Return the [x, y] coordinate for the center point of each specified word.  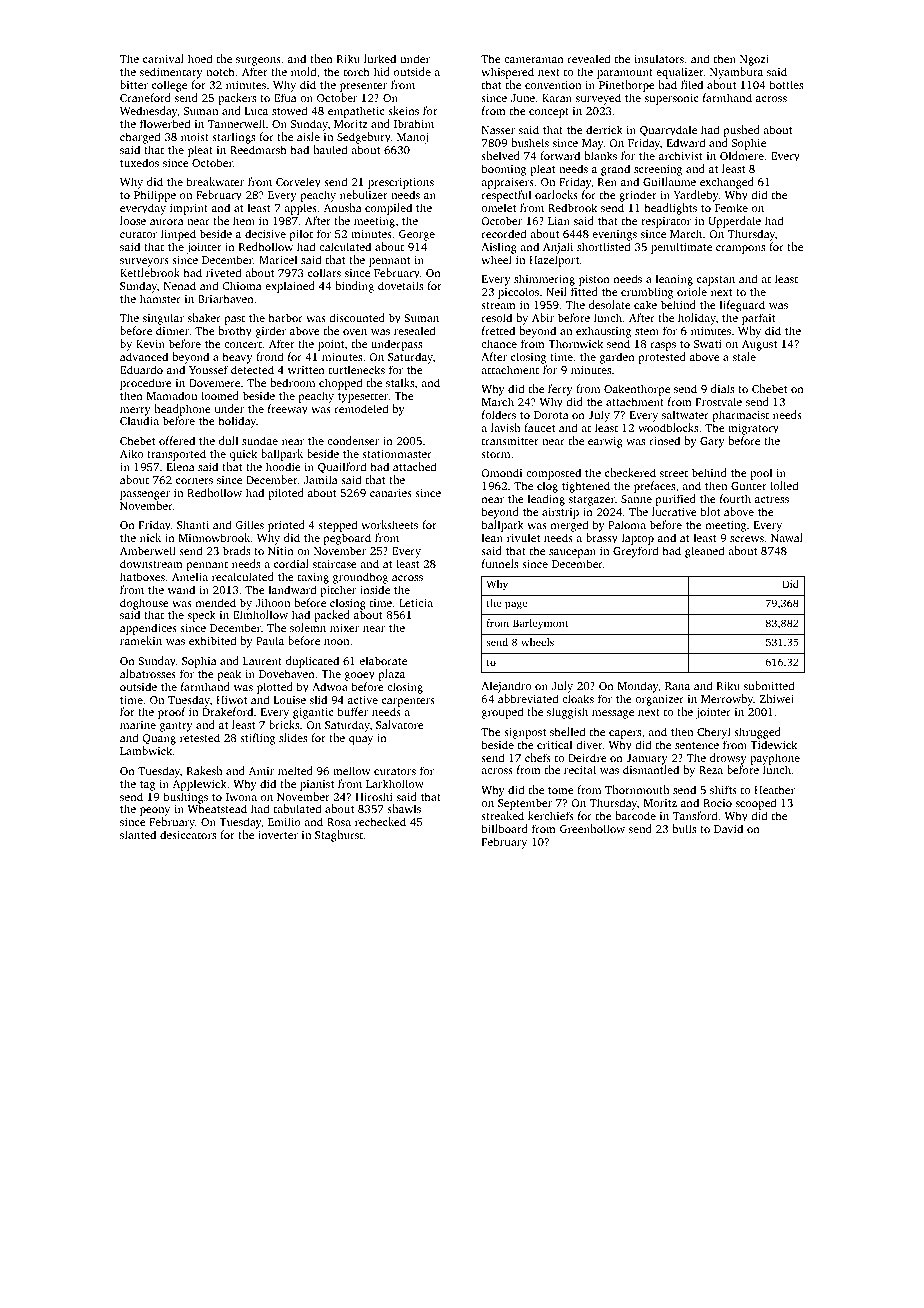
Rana [677, 686]
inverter [278, 835]
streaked [502, 815]
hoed [200, 58]
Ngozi [754, 60]
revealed [589, 58]
